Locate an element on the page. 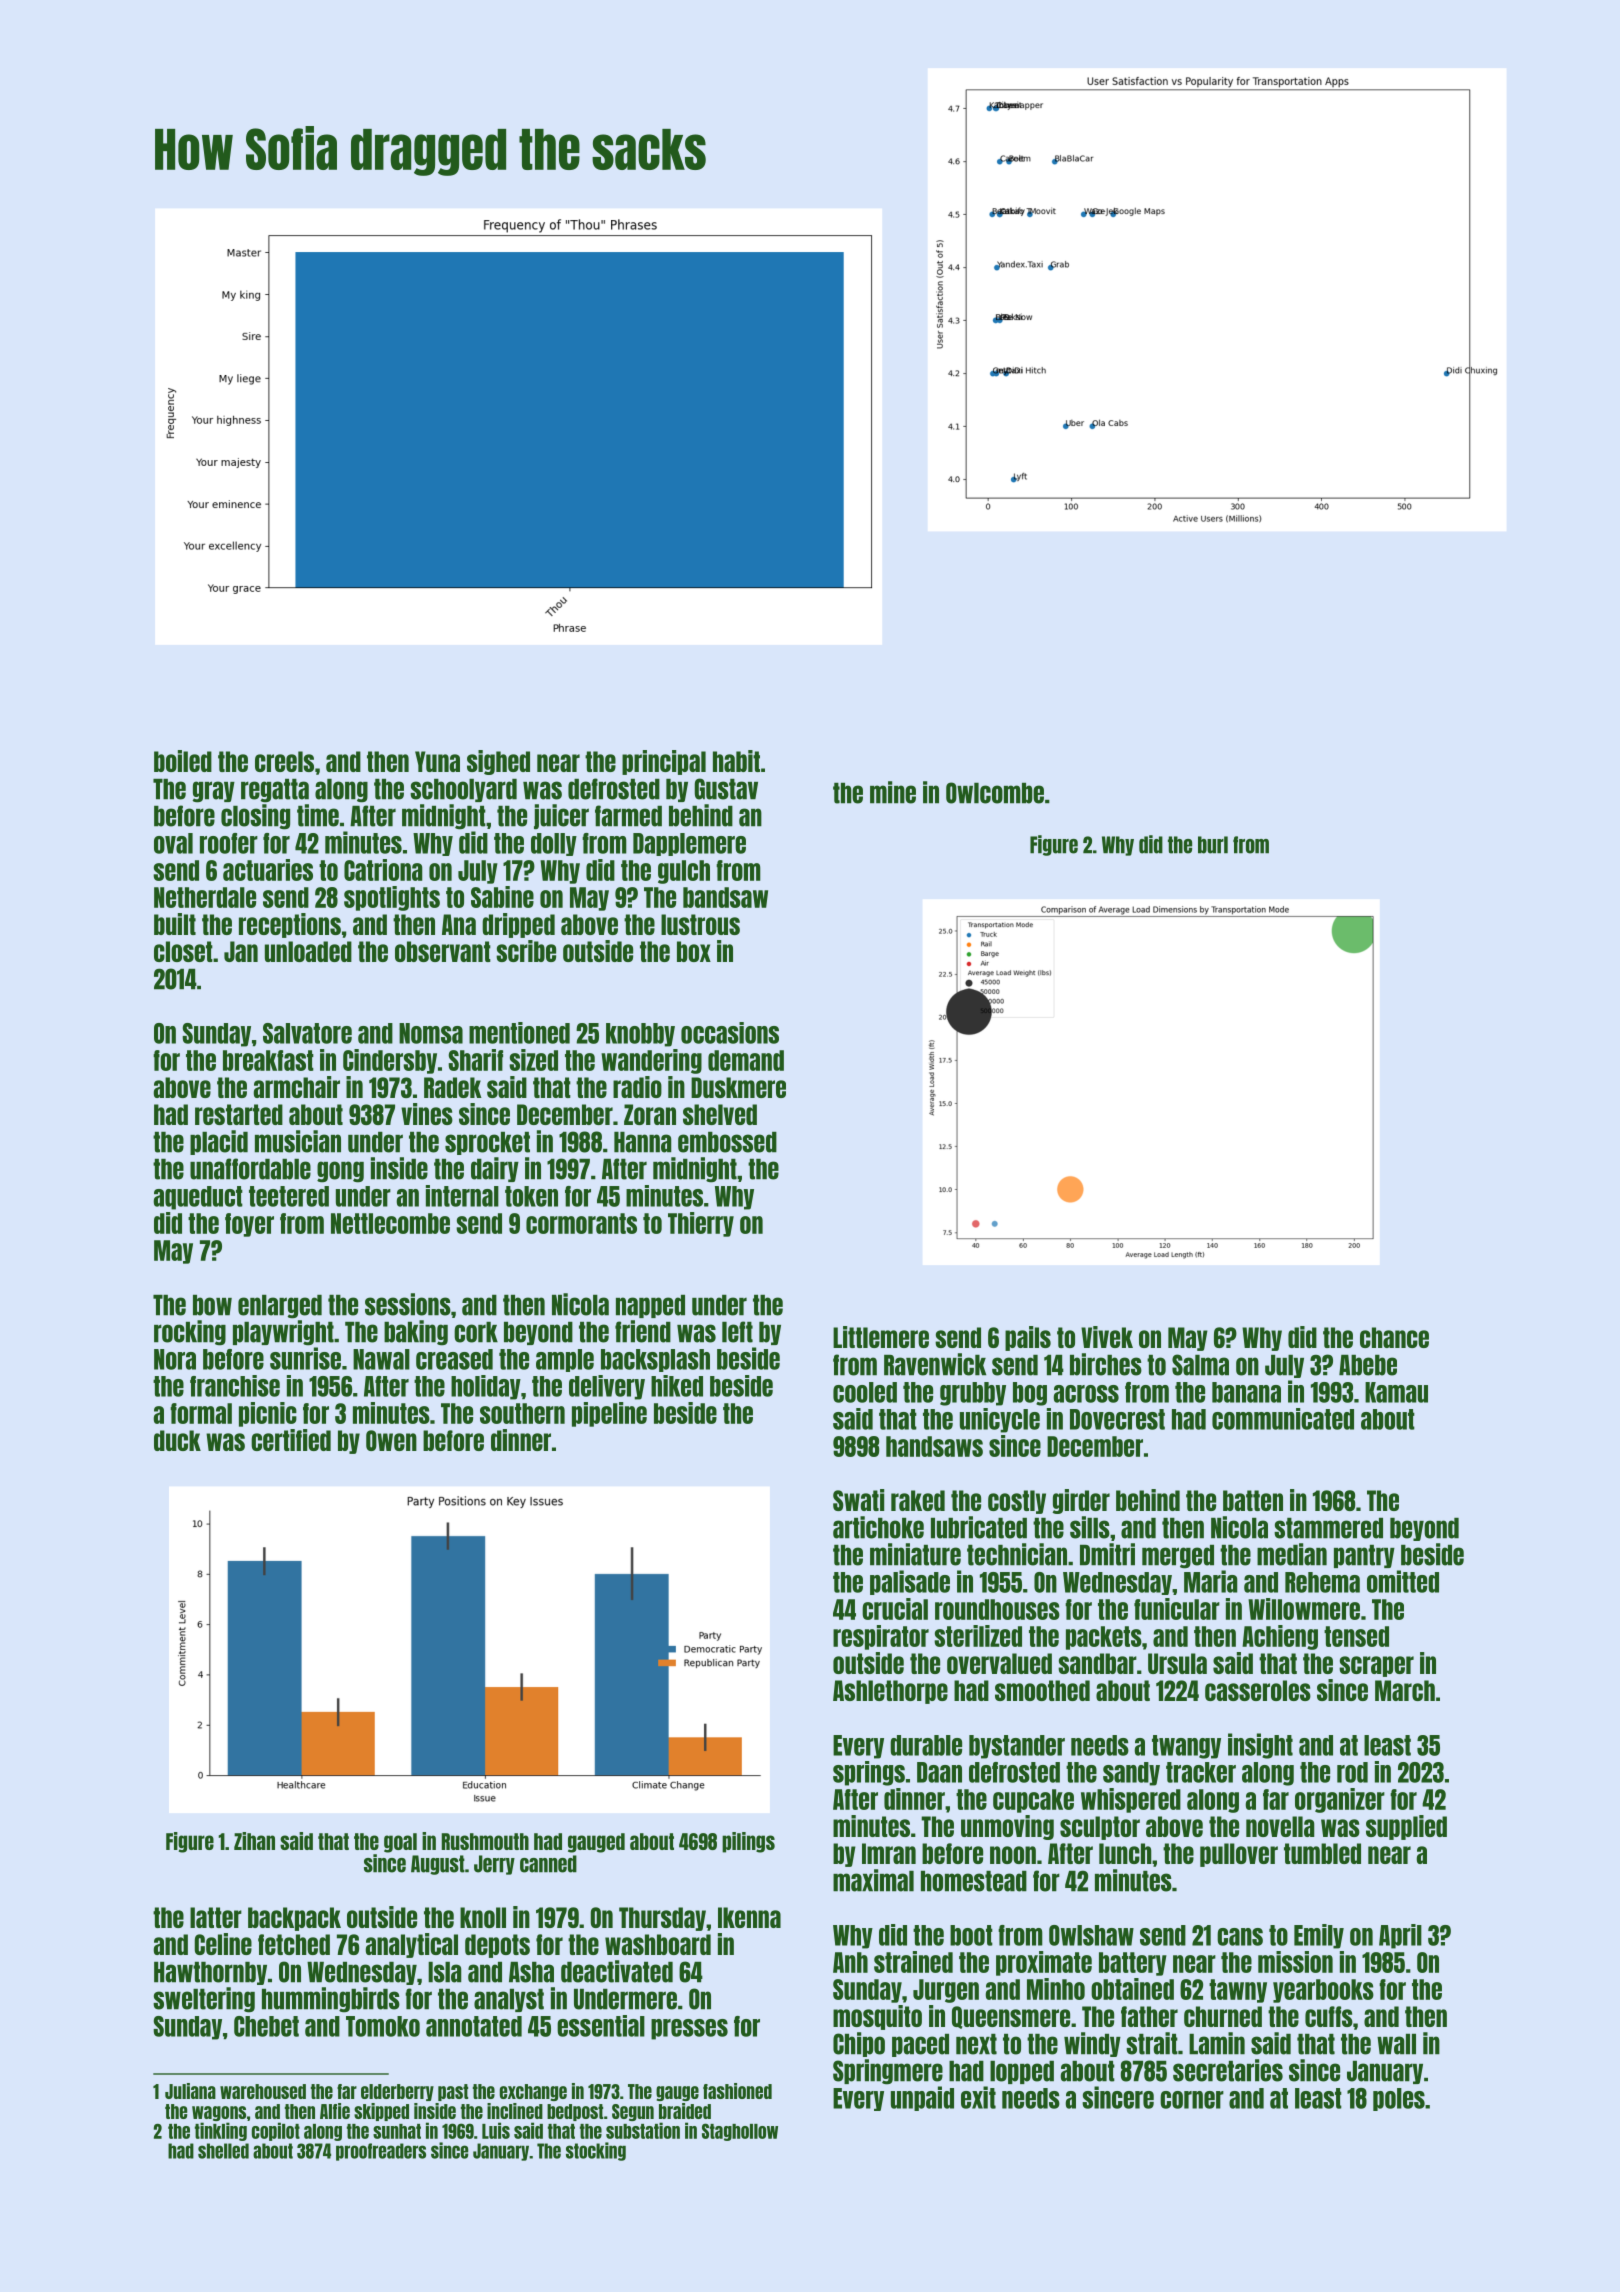 Image resolution: width=1620 pixels, height=2292 pixels. scribe is located at coordinates (526, 951).
